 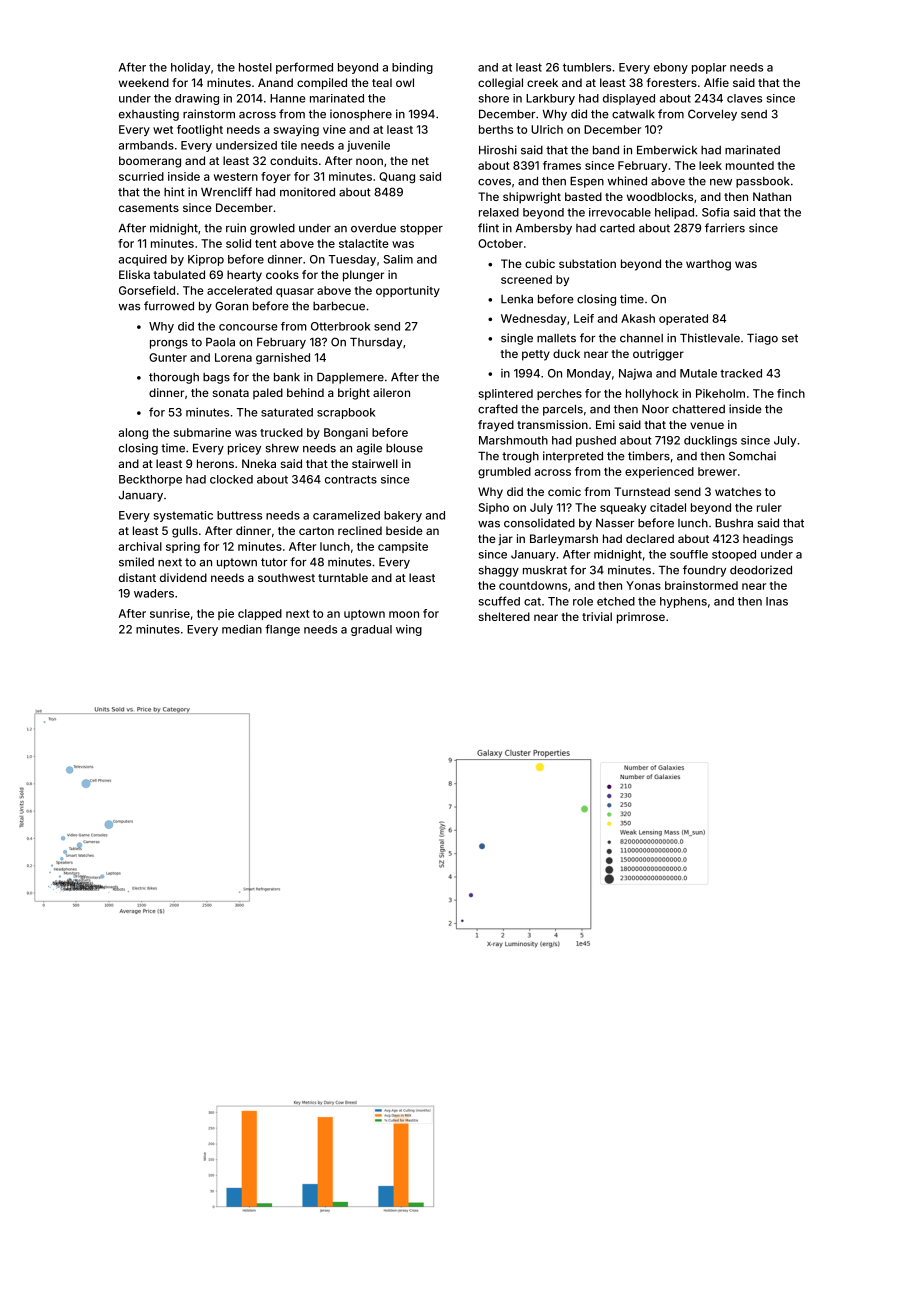 I want to click on exhausting, so click(x=149, y=115).
